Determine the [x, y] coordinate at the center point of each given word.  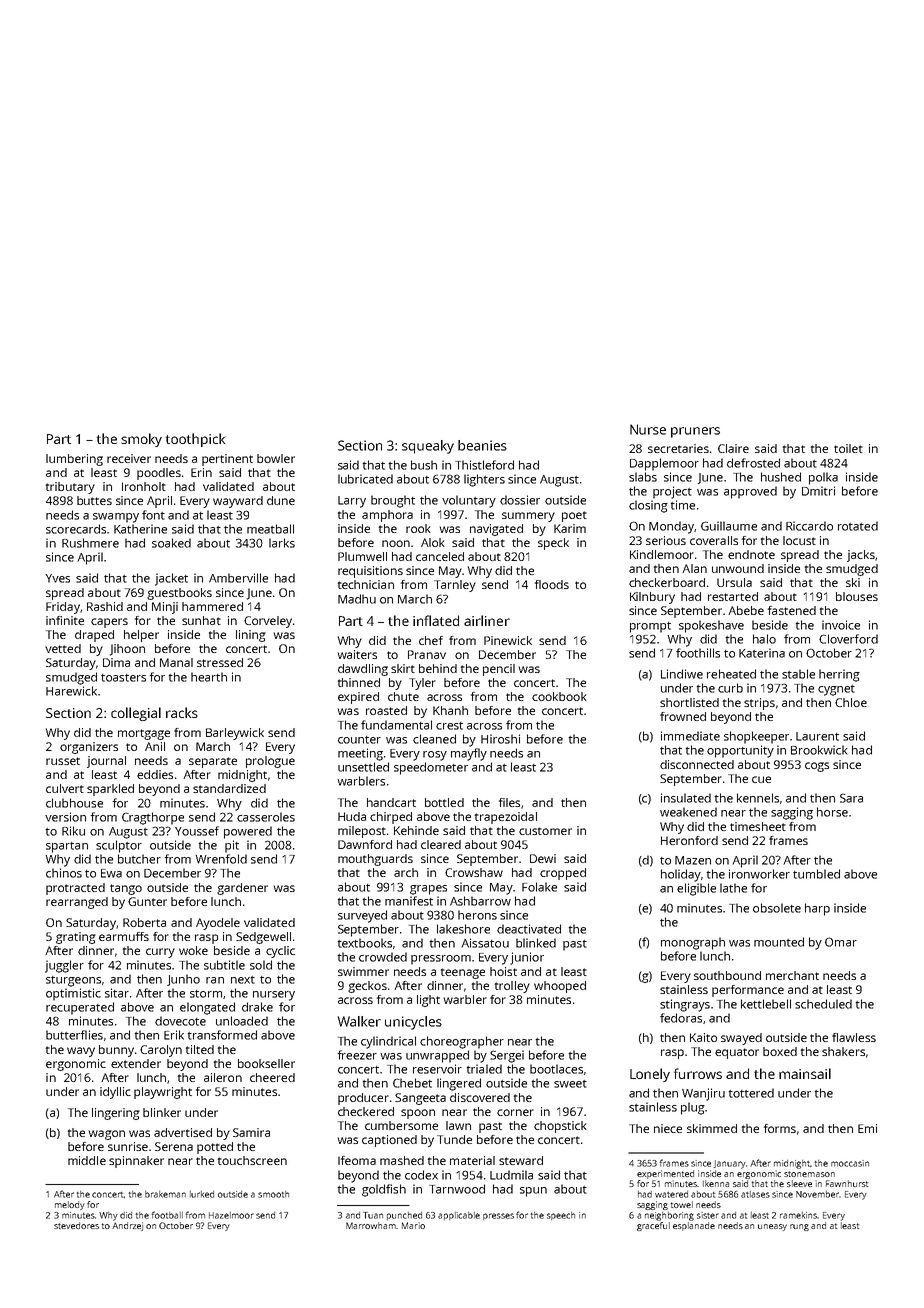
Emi [867, 1128]
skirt [403, 668]
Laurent [817, 736]
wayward [238, 502]
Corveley [268, 622]
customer [545, 831]
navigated [496, 530]
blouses [857, 596]
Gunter [147, 901]
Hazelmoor [231, 1215]
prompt [650, 627]
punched [404, 1216]
